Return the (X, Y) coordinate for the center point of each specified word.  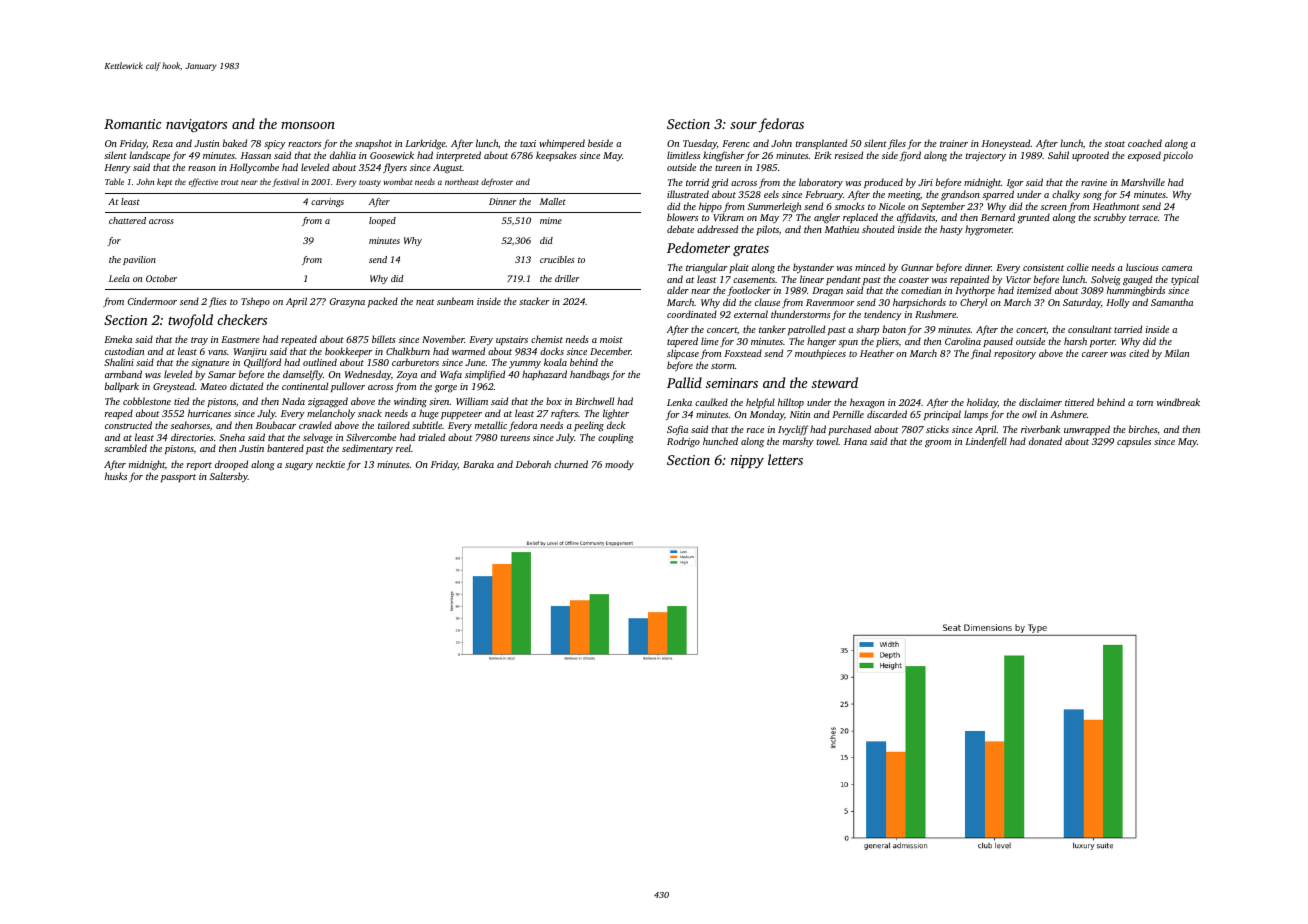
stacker (534, 301)
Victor (1018, 279)
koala (555, 362)
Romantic (132, 124)
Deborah (533, 464)
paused (998, 342)
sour (743, 125)
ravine (1094, 182)
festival (285, 182)
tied (181, 401)
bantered (285, 448)
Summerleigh (774, 207)
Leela (119, 278)
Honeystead (1006, 144)
